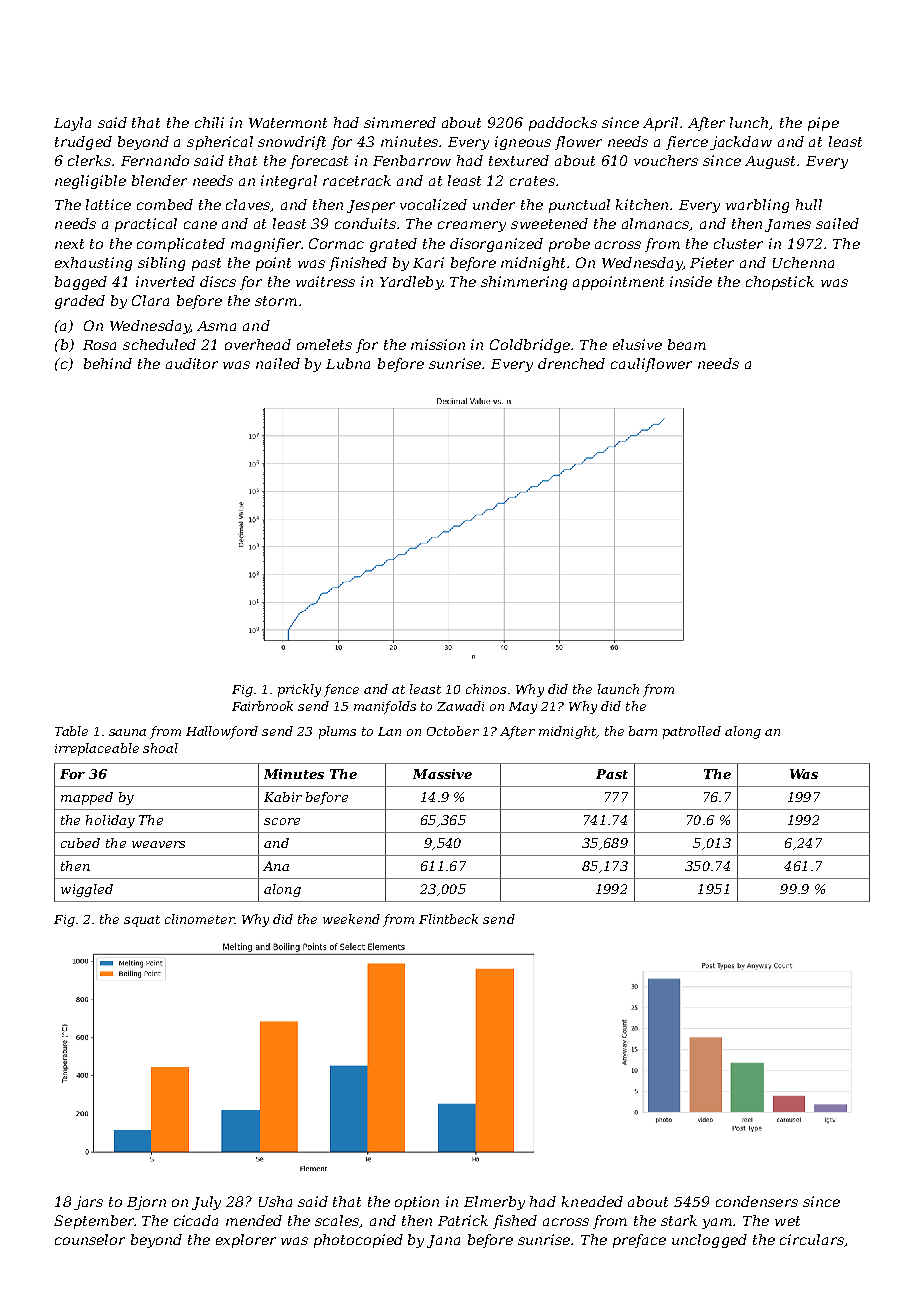  I want to click on clinometer, so click(199, 919).
